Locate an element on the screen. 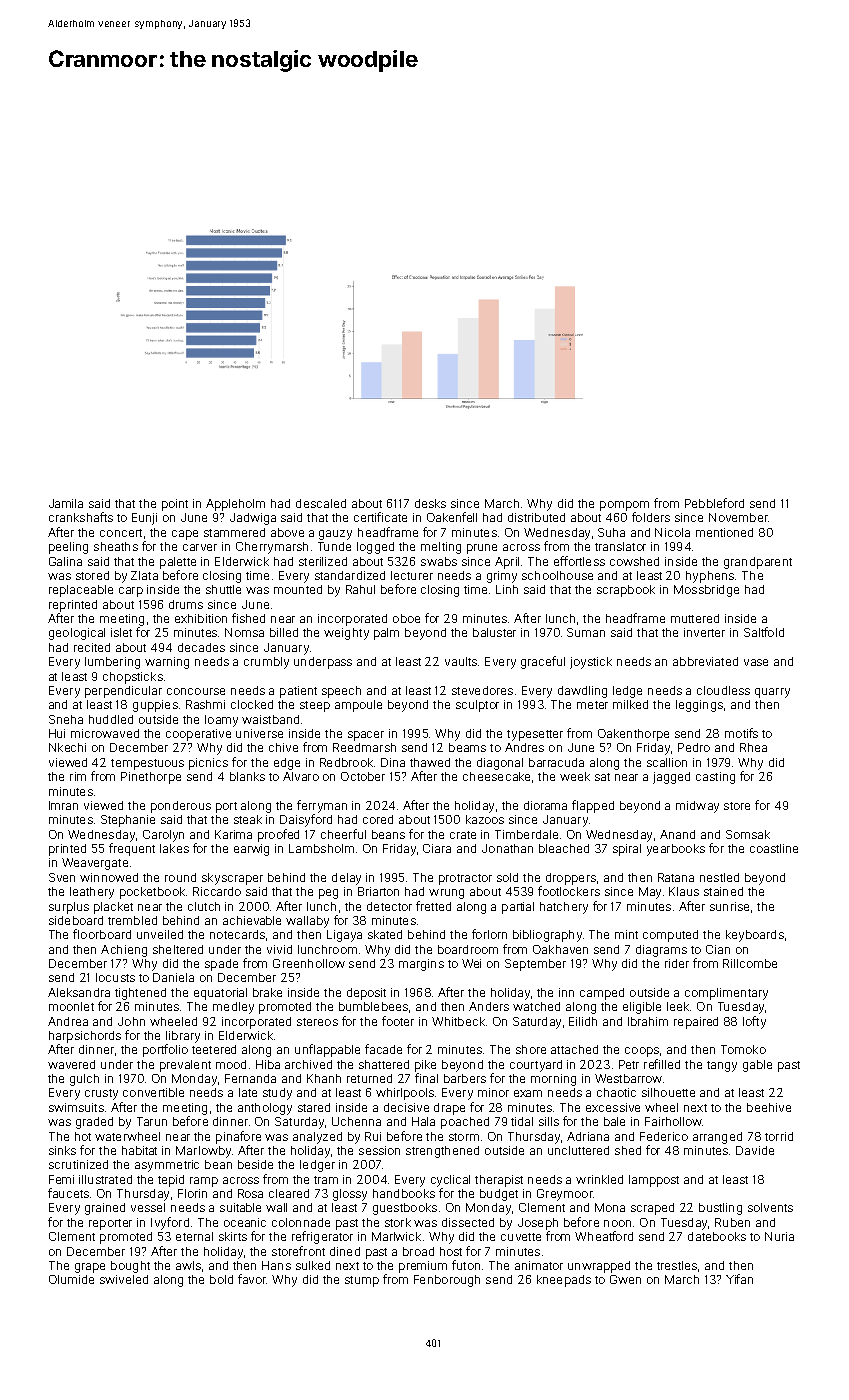  ponderous is located at coordinates (181, 807).
